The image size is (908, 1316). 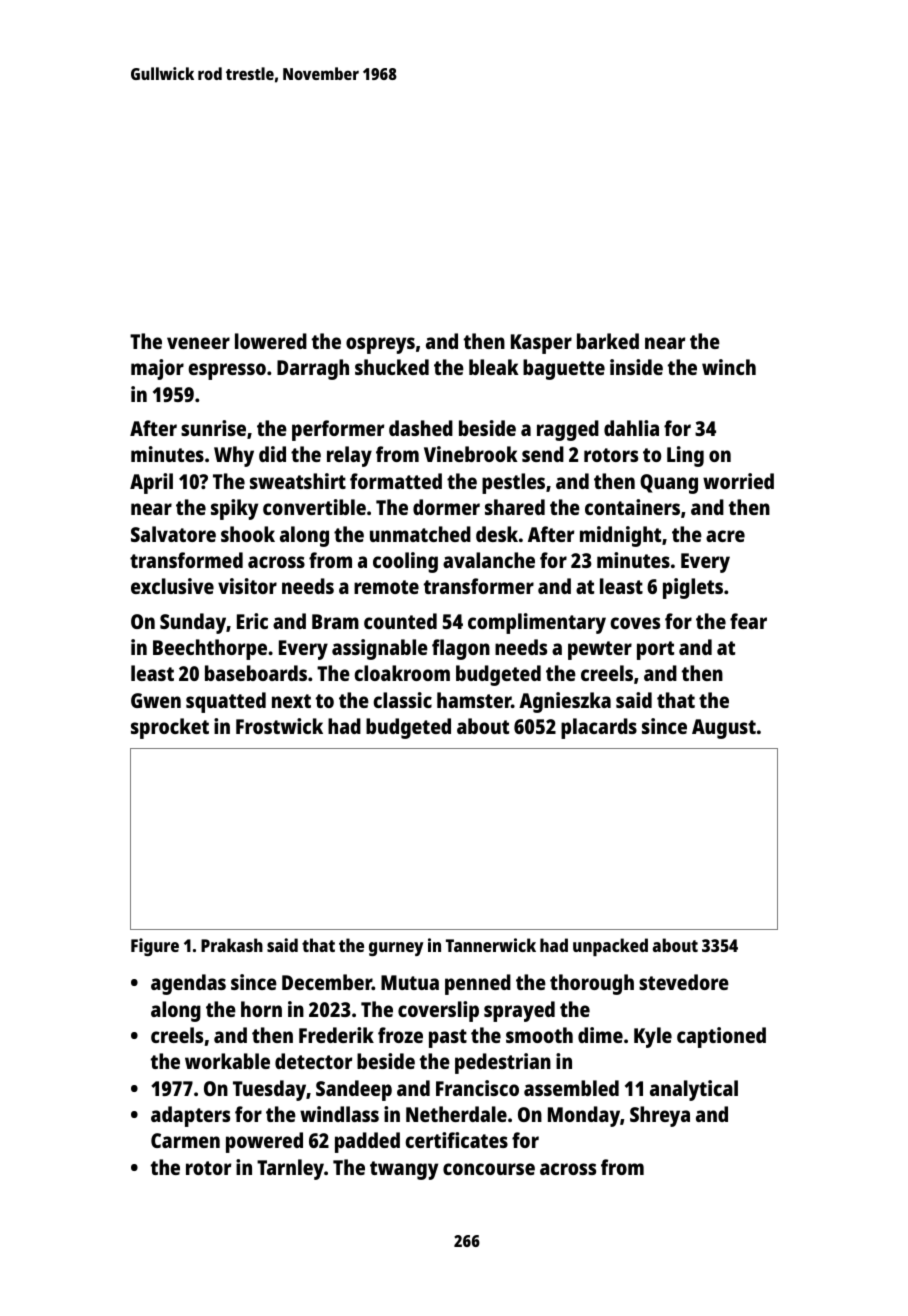 What do you see at coordinates (608, 341) in the document?
I see `barked` at bounding box center [608, 341].
